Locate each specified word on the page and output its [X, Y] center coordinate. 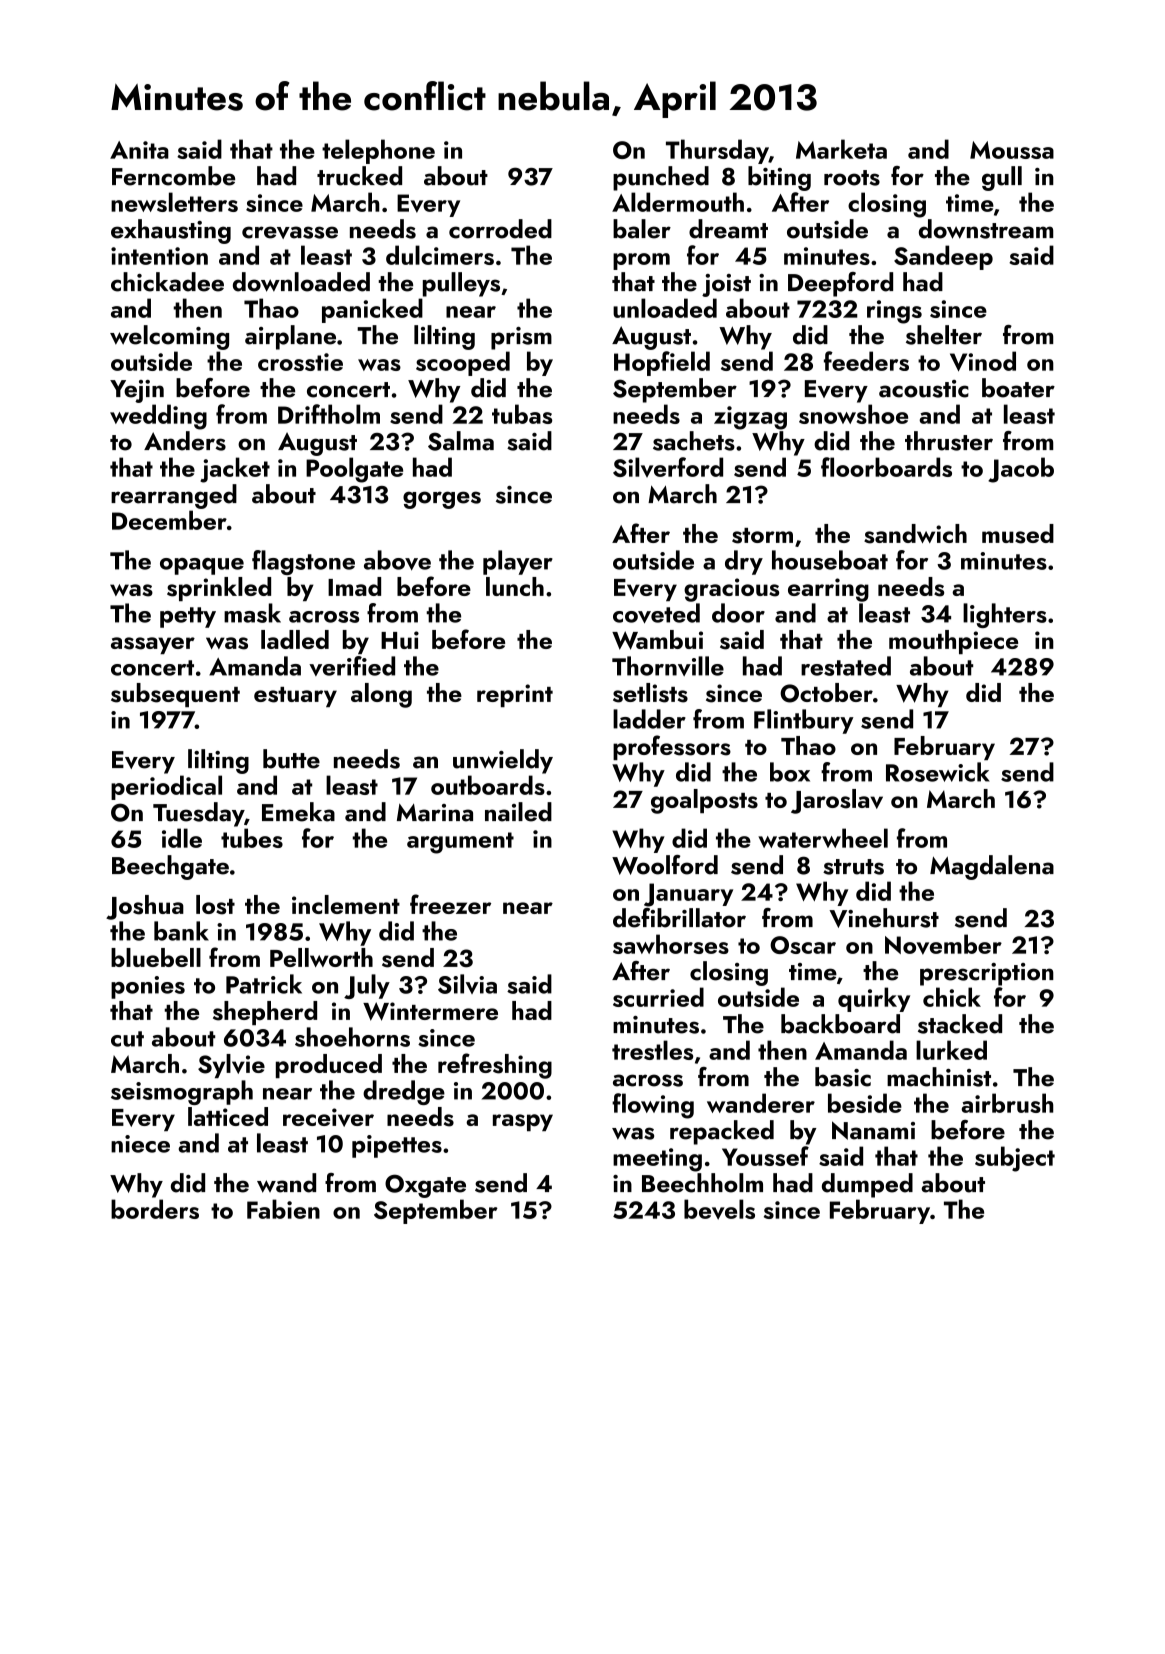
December [169, 520]
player [518, 562]
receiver [328, 1117]
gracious [731, 590]
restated [846, 666]
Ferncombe [173, 176]
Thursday [717, 151]
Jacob [1021, 470]
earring [828, 590]
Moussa [1012, 150]
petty [188, 617]
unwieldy [503, 761]
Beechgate [170, 867]
